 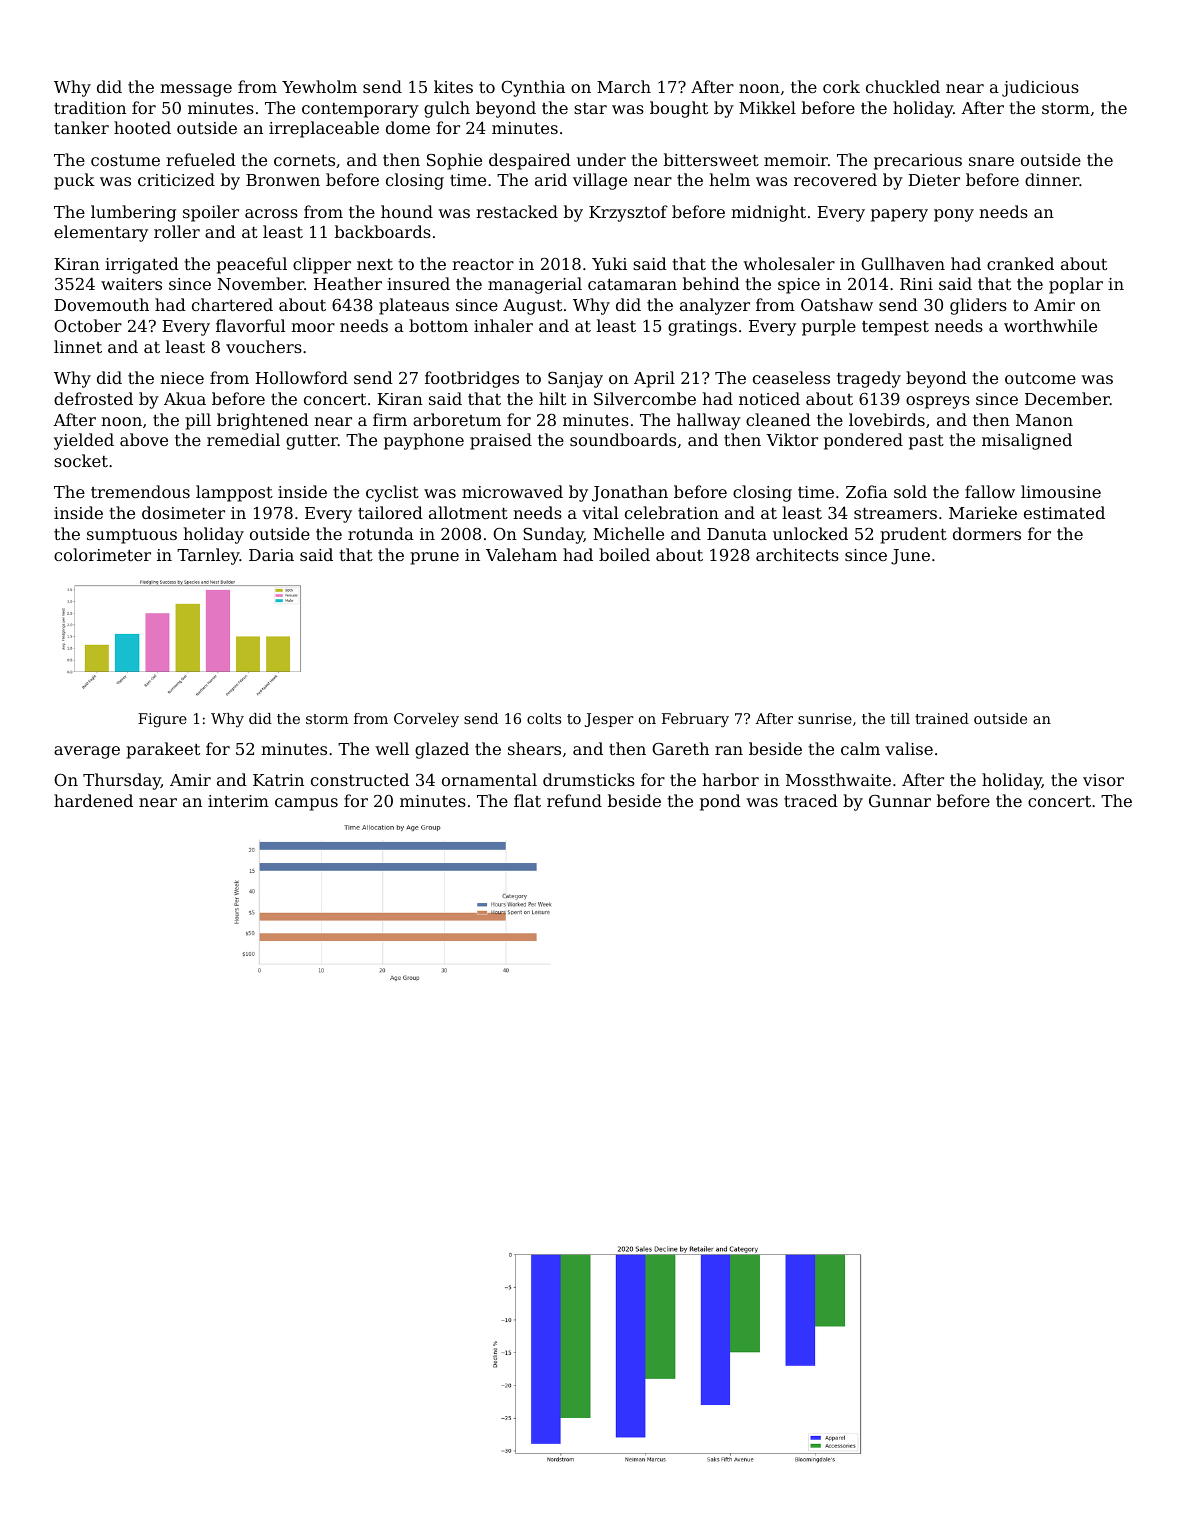 What do you see at coordinates (942, 718) in the screenshot?
I see `trained` at bounding box center [942, 718].
